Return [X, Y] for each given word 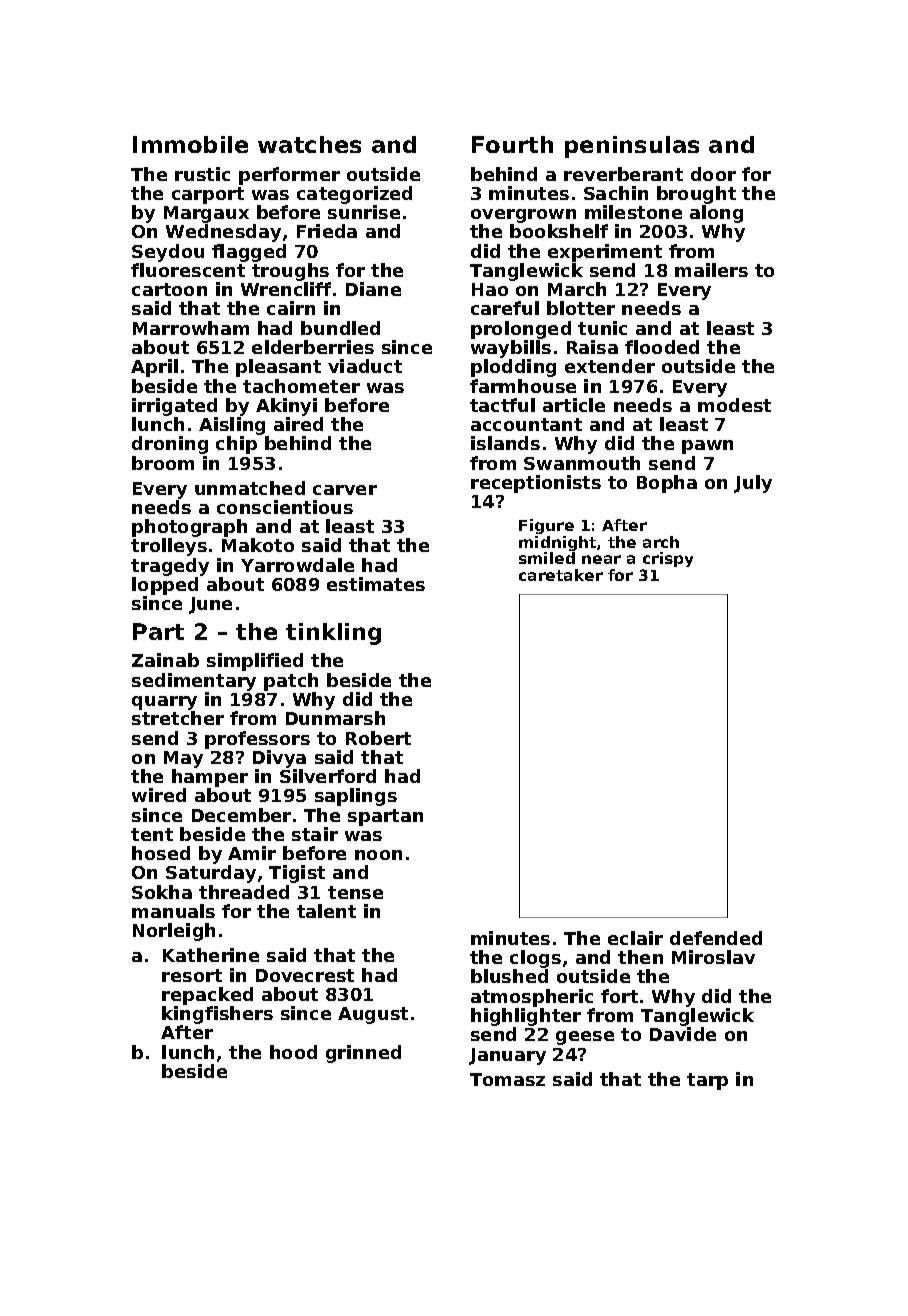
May [183, 759]
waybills [511, 349]
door [713, 174]
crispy [668, 559]
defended [716, 938]
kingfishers [217, 1015]
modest [734, 405]
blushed [509, 976]
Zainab [165, 660]
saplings [356, 797]
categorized [354, 195]
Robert [378, 738]
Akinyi [286, 407]
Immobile [190, 144]
